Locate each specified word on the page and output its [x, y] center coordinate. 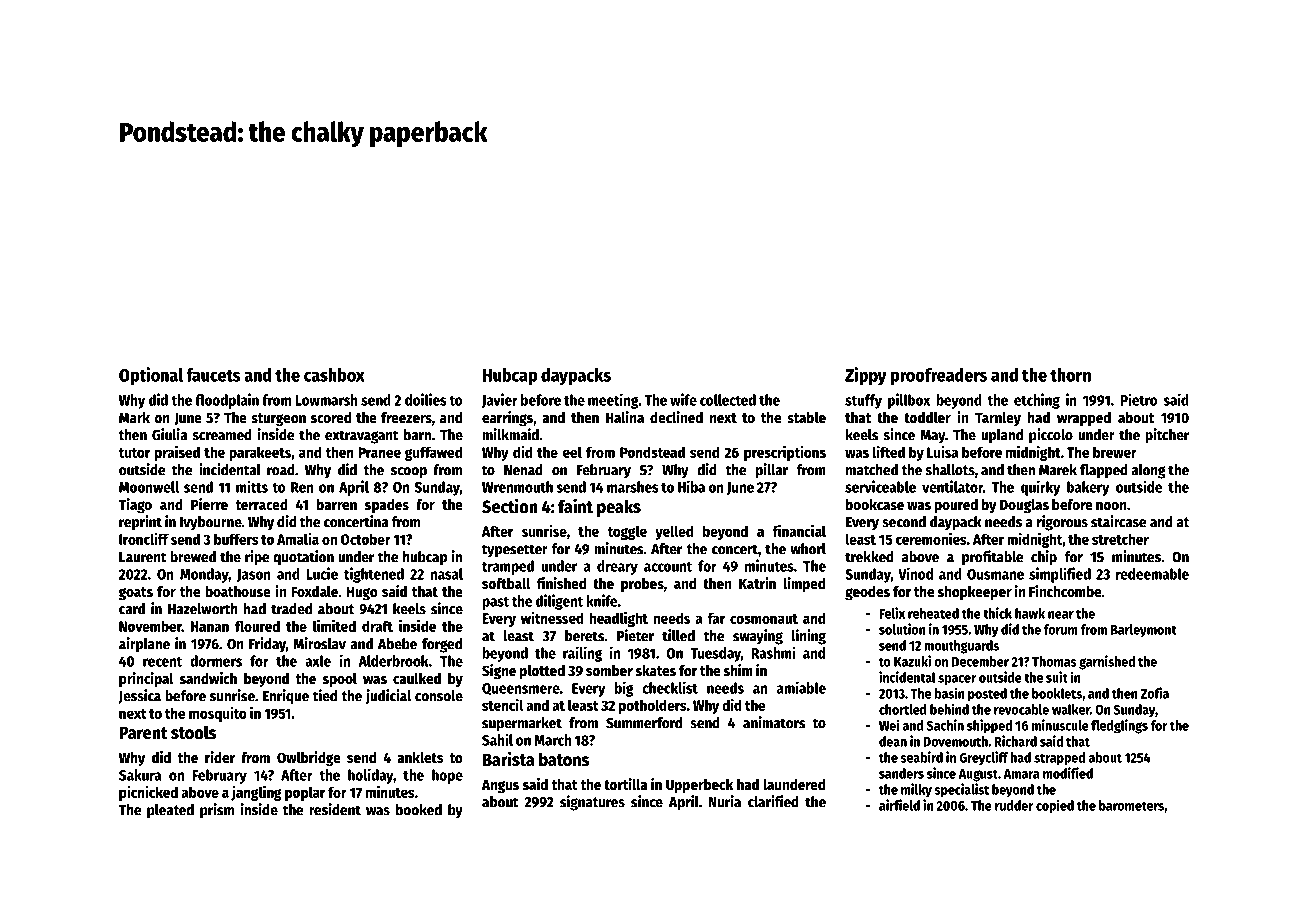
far [716, 618]
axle [318, 661]
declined [676, 417]
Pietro [1139, 399]
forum [1061, 629]
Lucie [322, 573]
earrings [507, 419]
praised [177, 453]
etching [1037, 401]
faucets [213, 375]
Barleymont [1143, 631]
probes [642, 585]
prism [217, 811]
